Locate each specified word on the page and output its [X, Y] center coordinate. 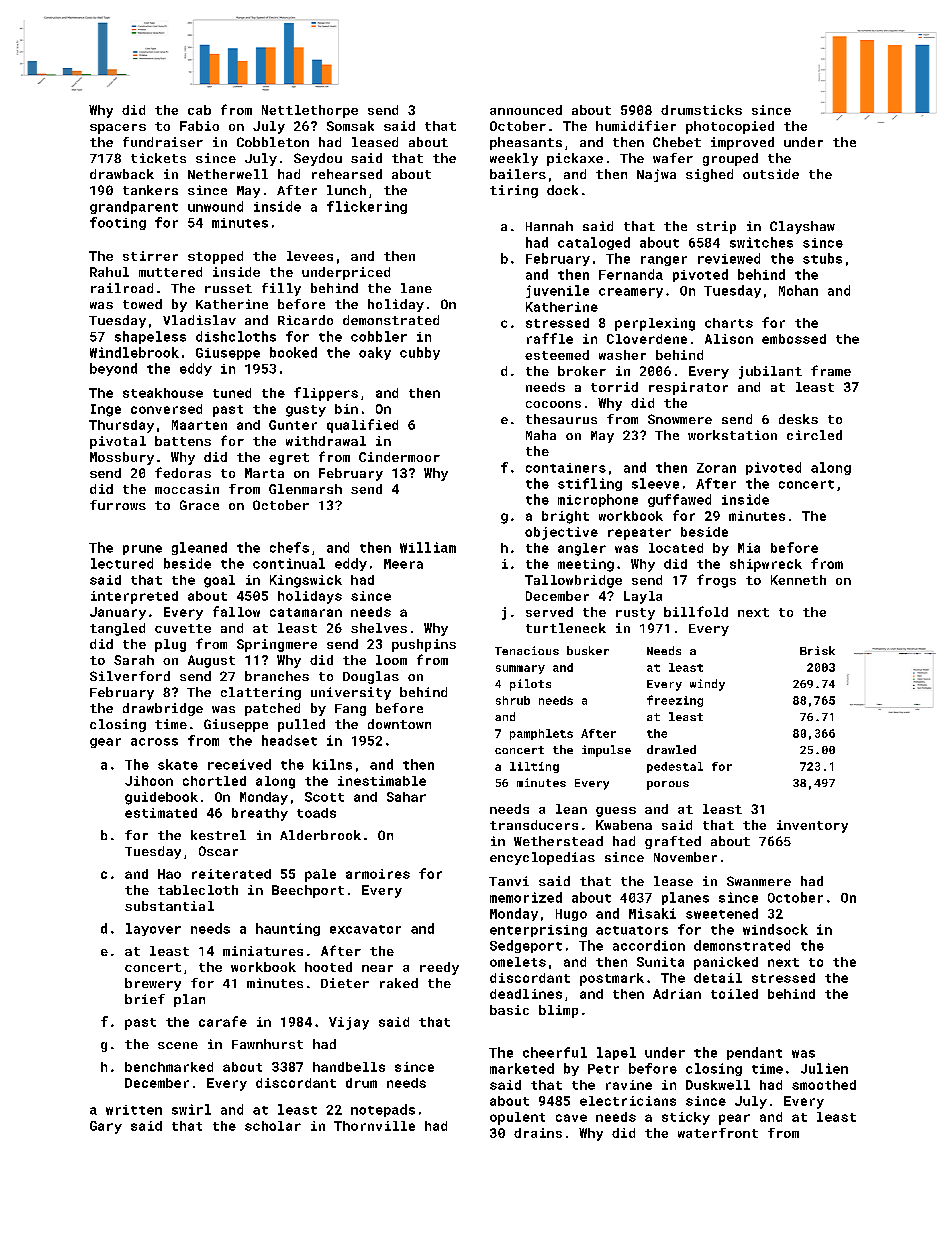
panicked [726, 963]
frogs [716, 581]
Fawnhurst [267, 1044]
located [676, 548]
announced [526, 110]
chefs [289, 547]
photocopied [730, 127]
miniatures [263, 951]
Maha [541, 435]
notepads [383, 1110]
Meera [403, 564]
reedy [439, 968]
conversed [166, 409]
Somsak [350, 126]
